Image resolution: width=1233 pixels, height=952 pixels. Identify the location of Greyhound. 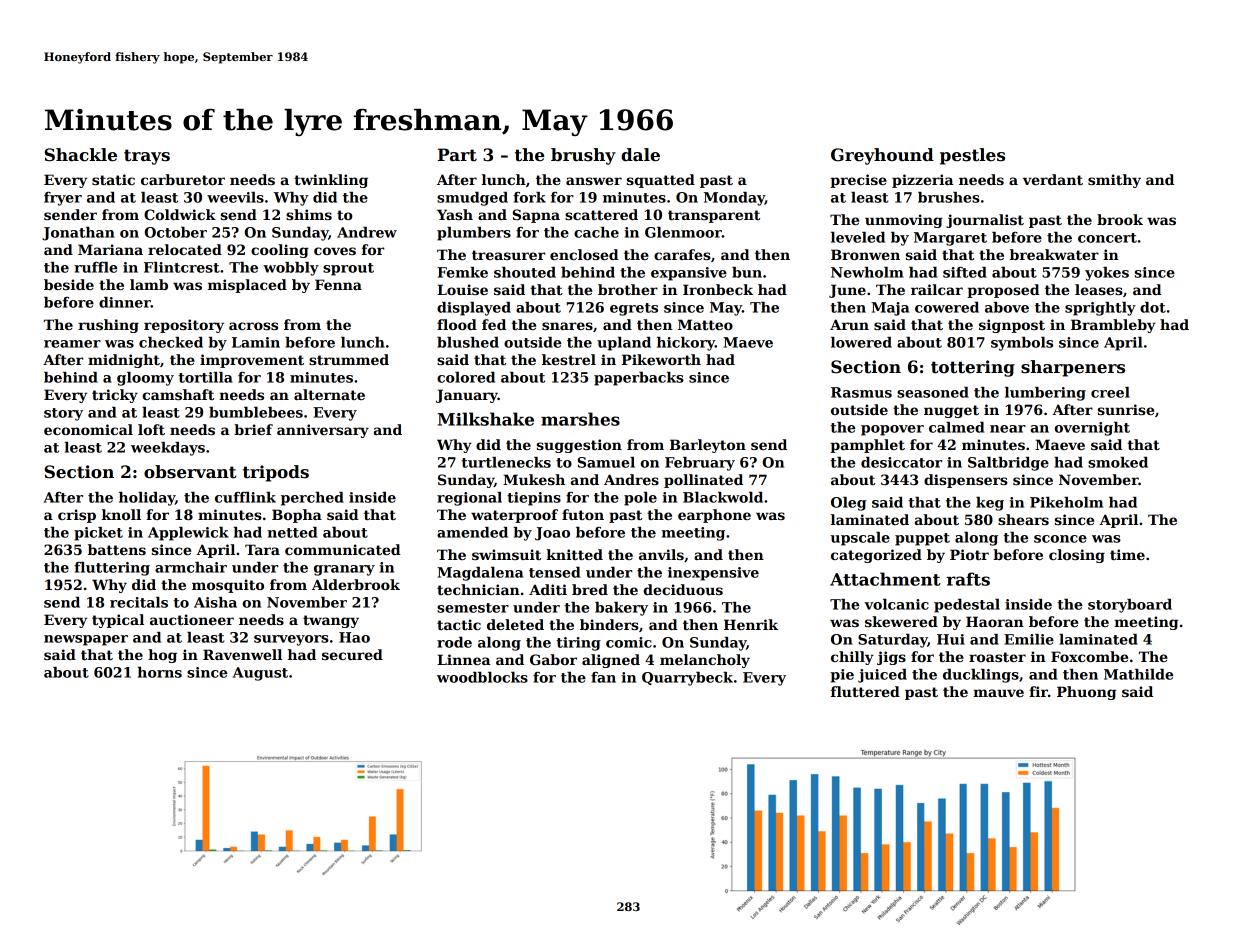
(882, 156).
